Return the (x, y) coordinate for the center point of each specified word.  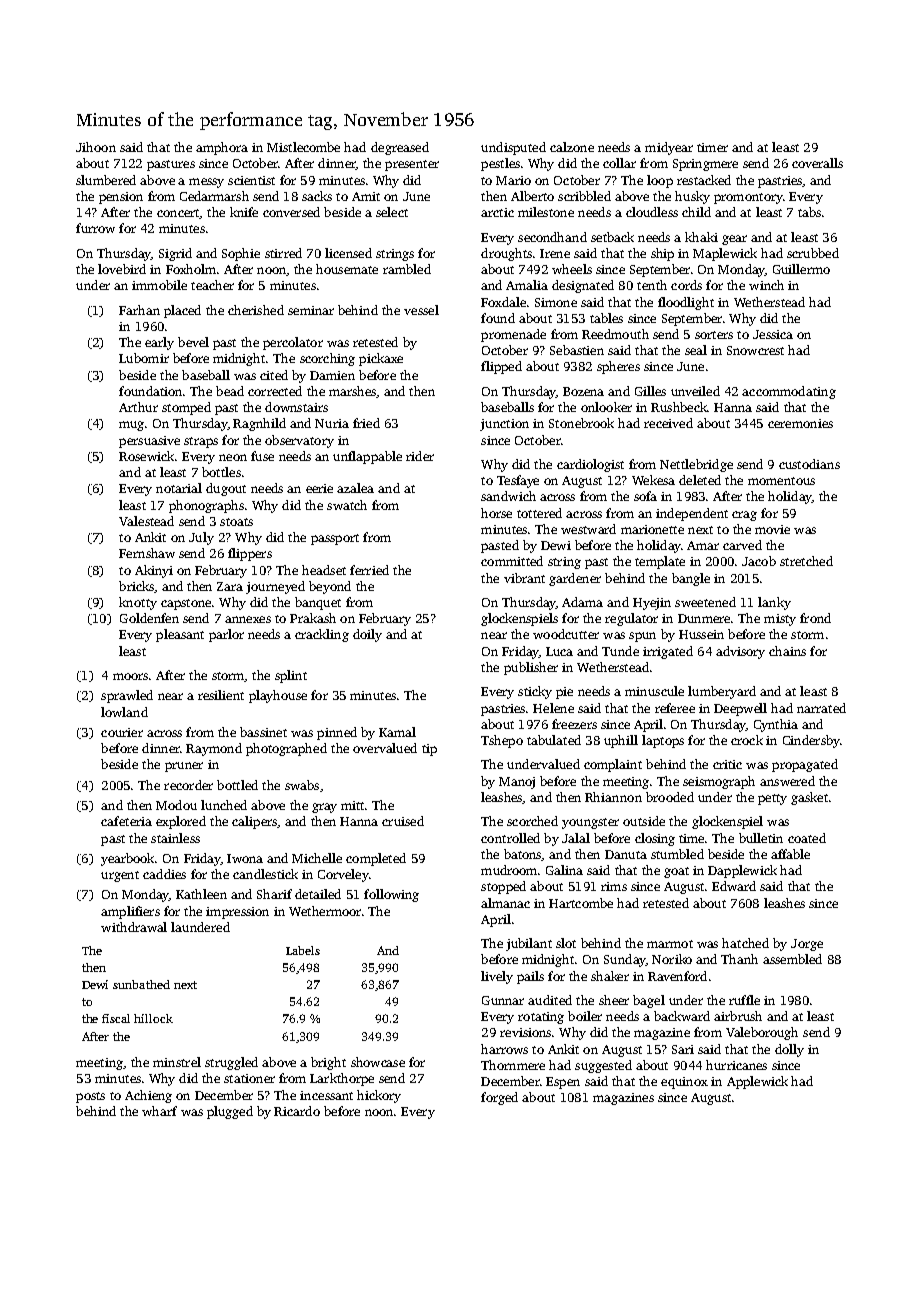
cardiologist (590, 465)
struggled (231, 1063)
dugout (226, 489)
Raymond (214, 749)
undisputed (513, 148)
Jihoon (96, 147)
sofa (645, 496)
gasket (809, 798)
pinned (337, 733)
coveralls (817, 163)
